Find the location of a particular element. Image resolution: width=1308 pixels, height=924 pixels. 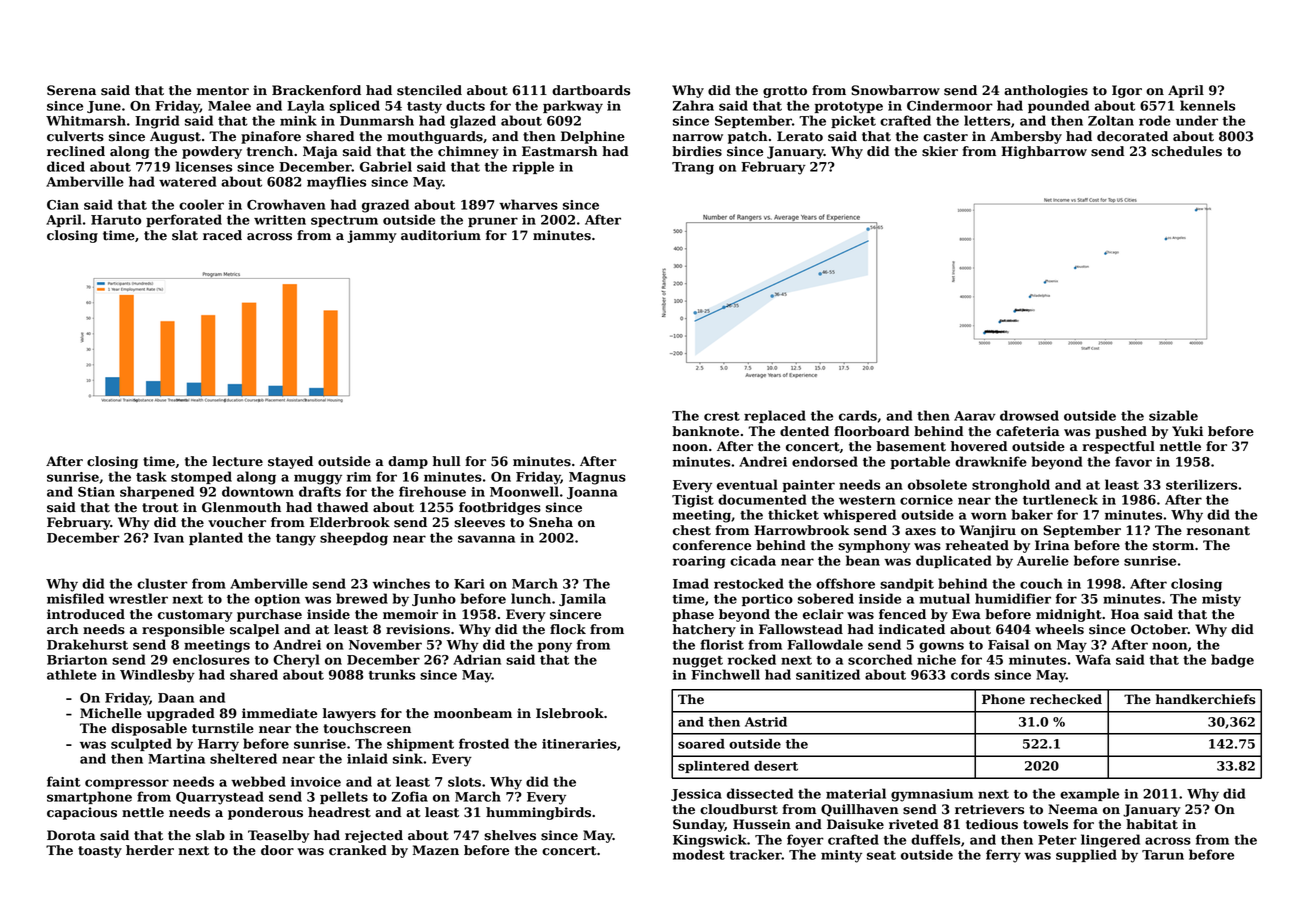

pruner is located at coordinates (493, 222).
